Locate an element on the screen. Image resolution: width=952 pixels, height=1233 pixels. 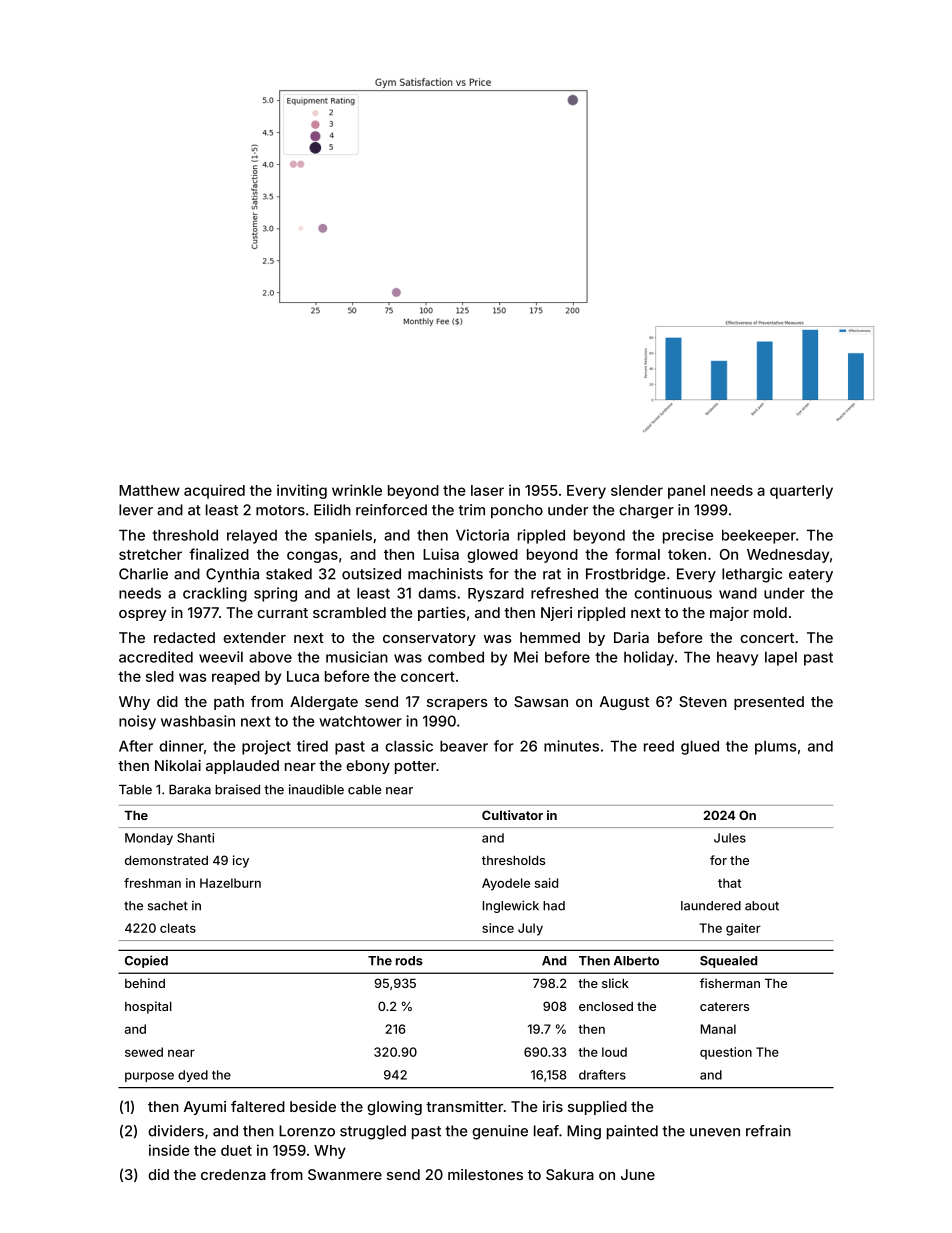
crackling is located at coordinates (215, 594).
